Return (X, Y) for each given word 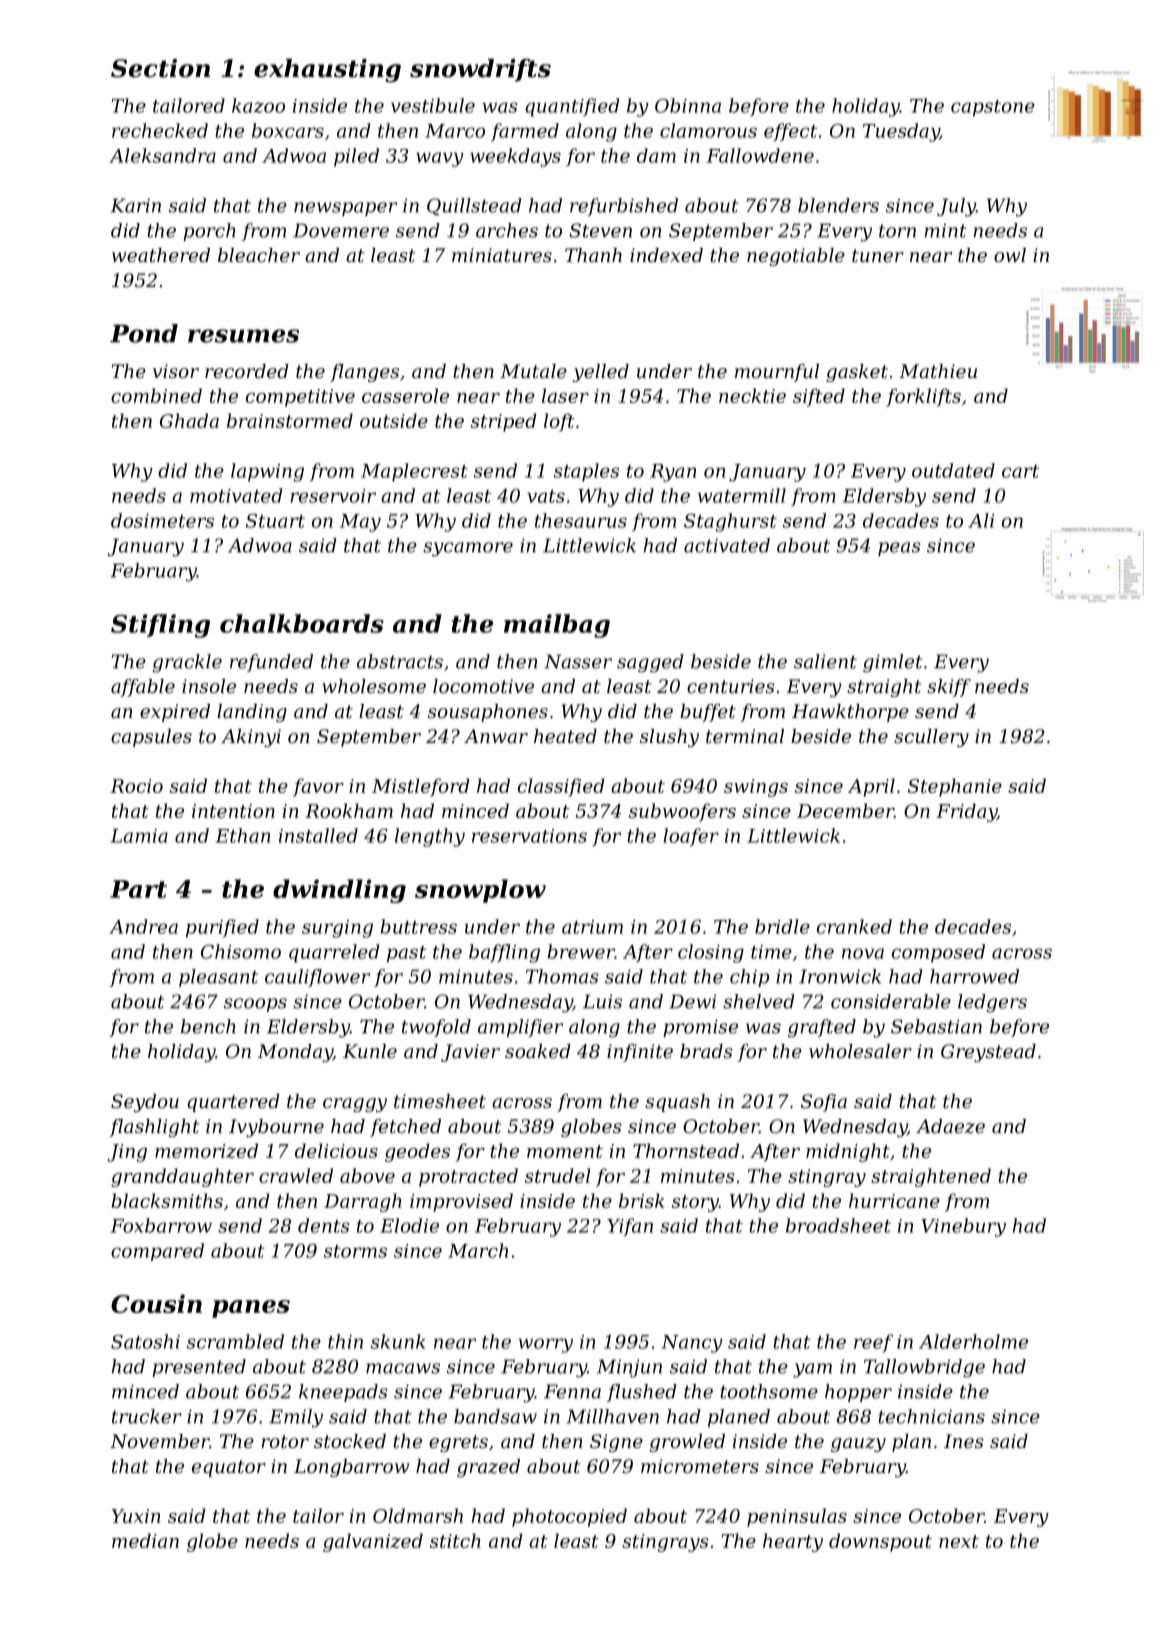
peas (899, 549)
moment (565, 1151)
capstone (993, 108)
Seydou (145, 1103)
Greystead (988, 1053)
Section (160, 68)
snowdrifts (480, 70)
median (145, 1540)
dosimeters (162, 520)
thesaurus (581, 520)
